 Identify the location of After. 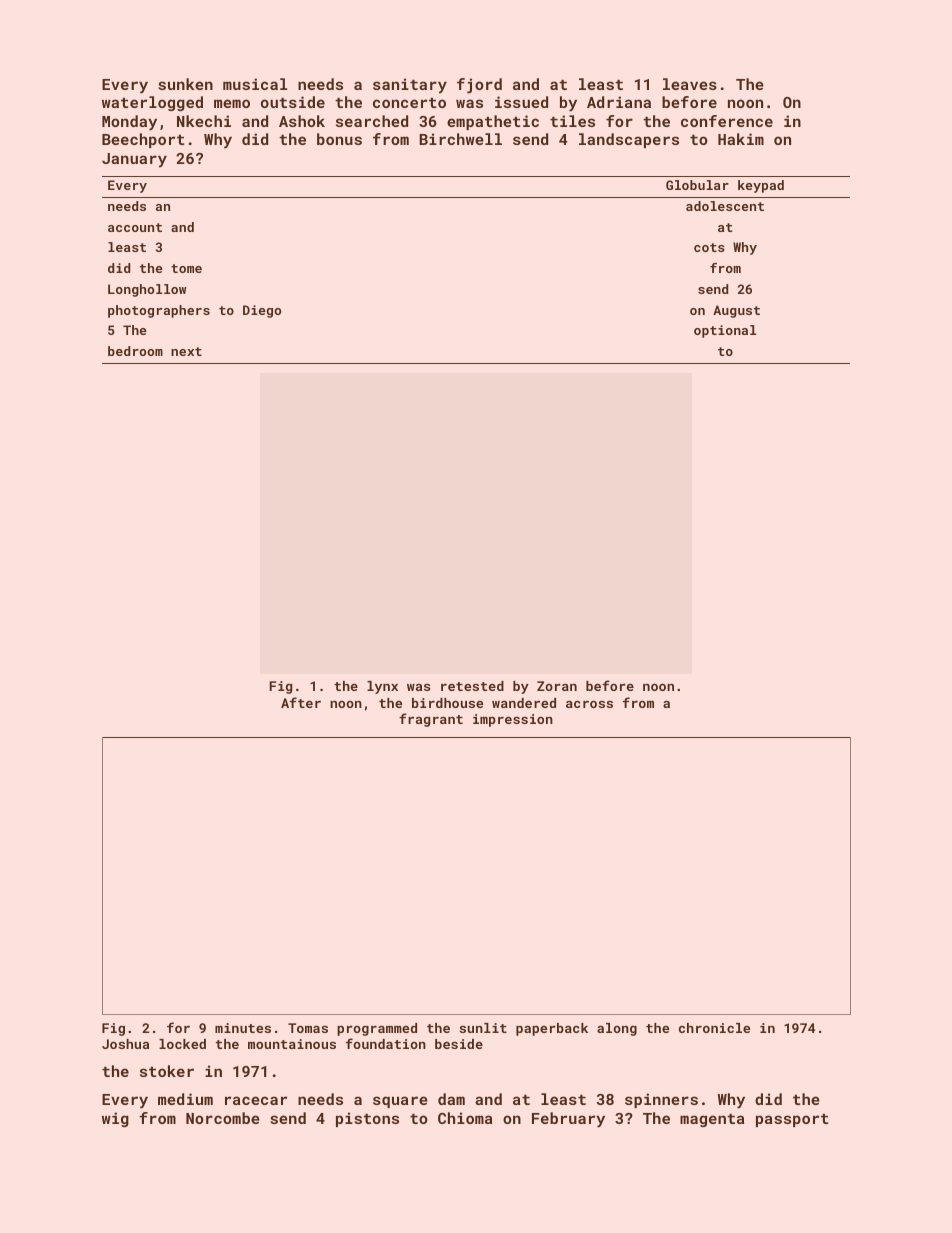
(301, 702).
